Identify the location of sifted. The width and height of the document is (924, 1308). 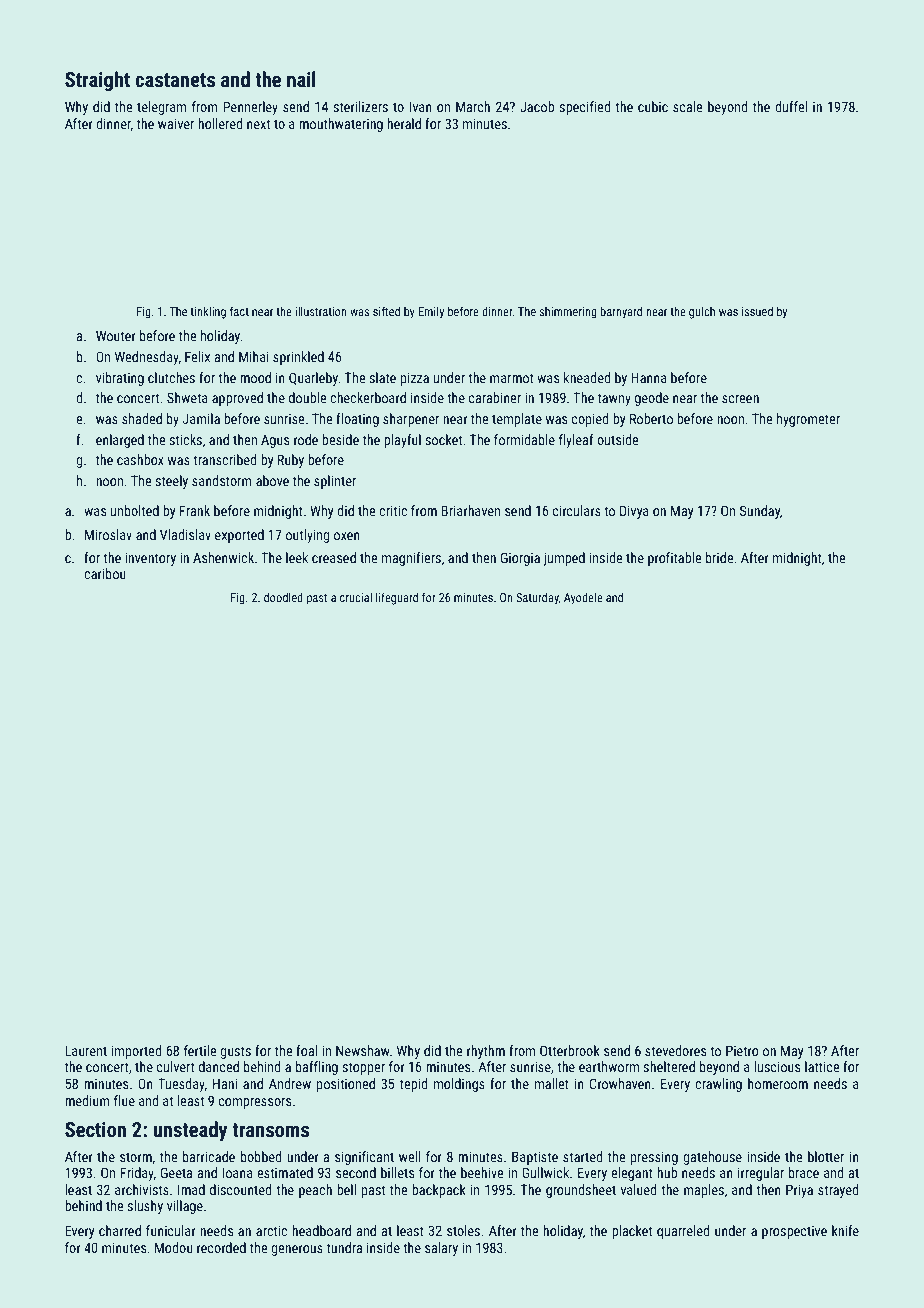
(386, 311).
